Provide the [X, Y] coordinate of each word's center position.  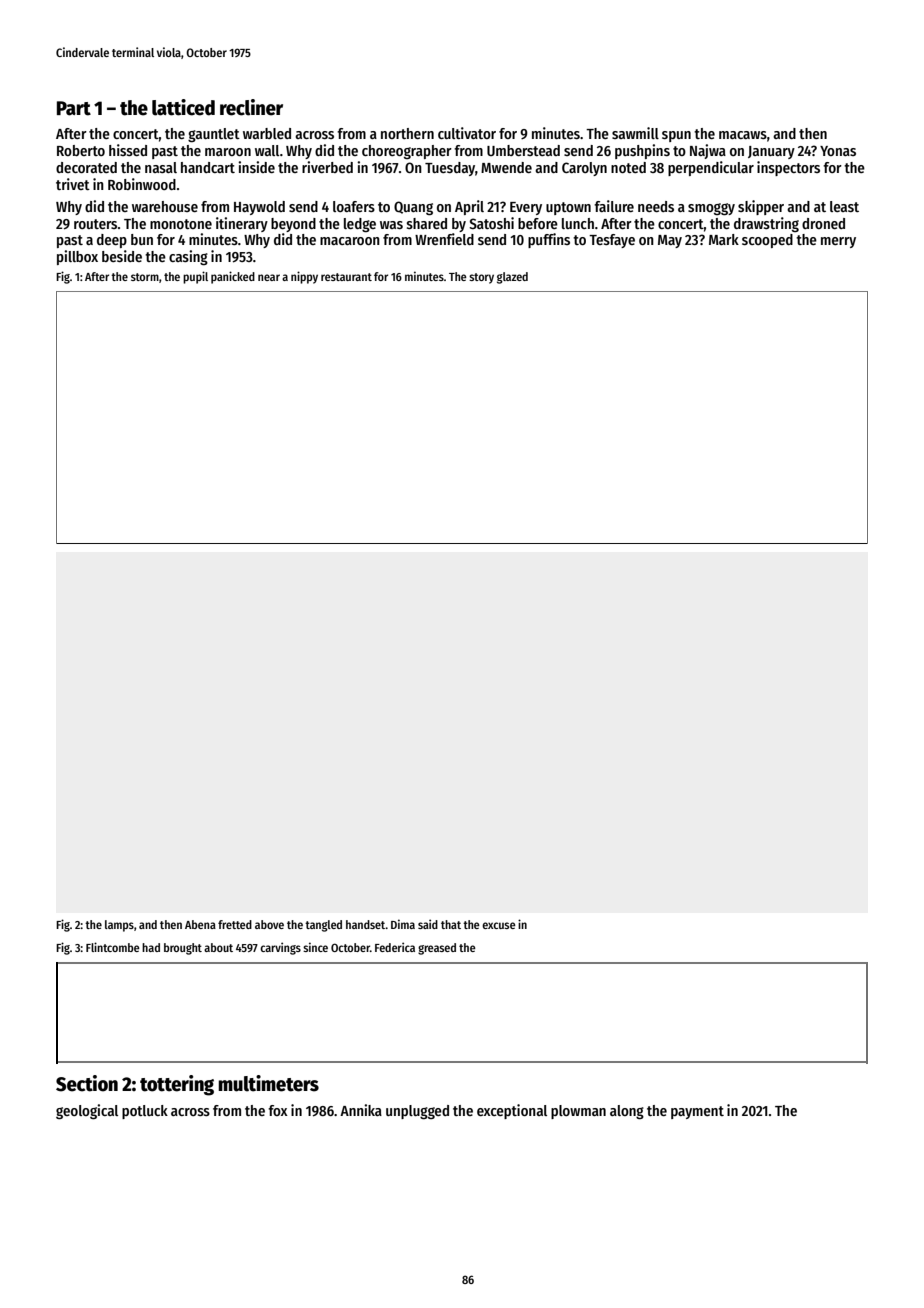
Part [74, 108]
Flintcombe [113, 947]
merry [838, 242]
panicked [233, 277]
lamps [119, 926]
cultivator [467, 133]
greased [437, 949]
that [451, 924]
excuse [499, 925]
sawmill [635, 133]
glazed [512, 278]
